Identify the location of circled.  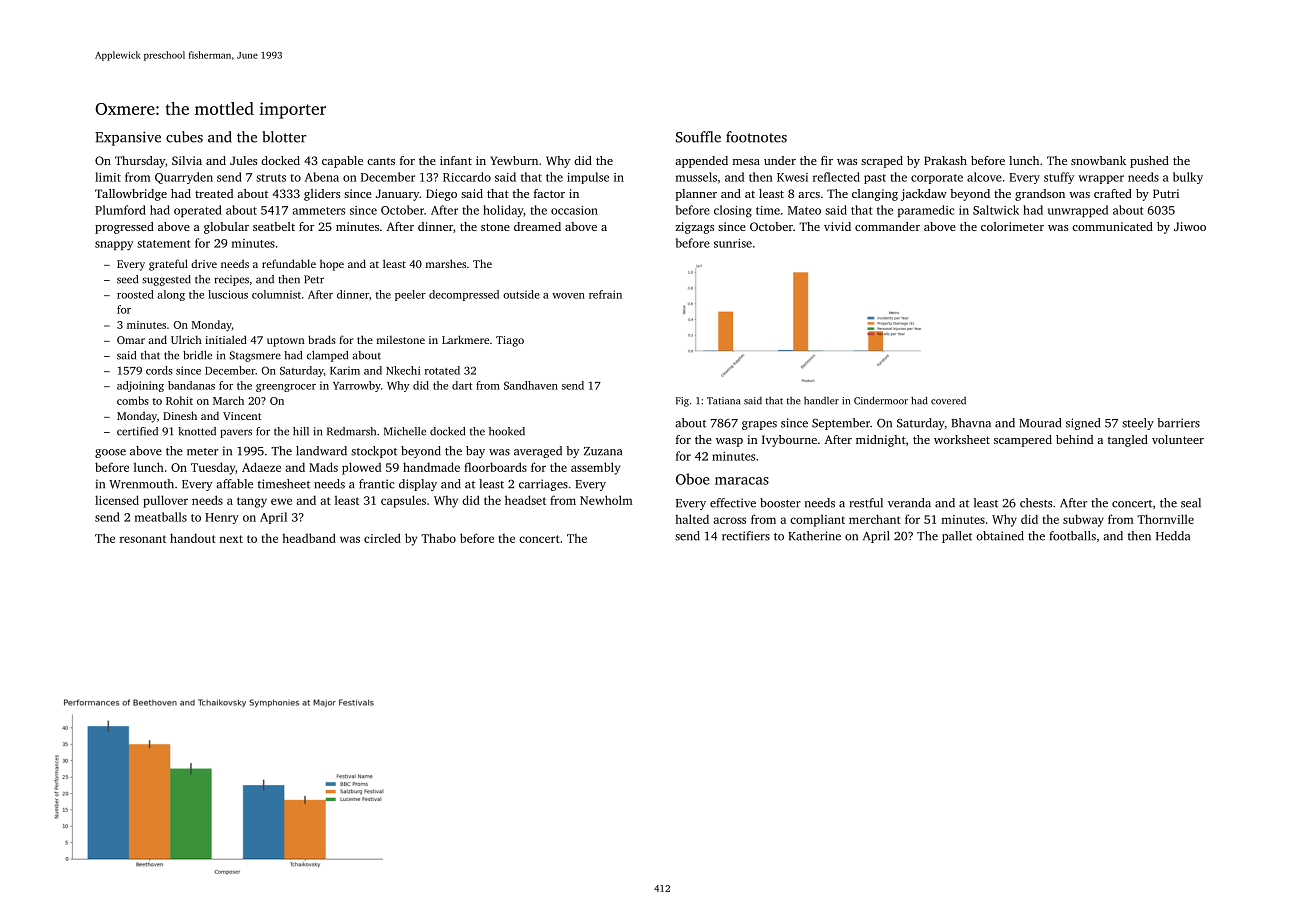
(382, 538).
